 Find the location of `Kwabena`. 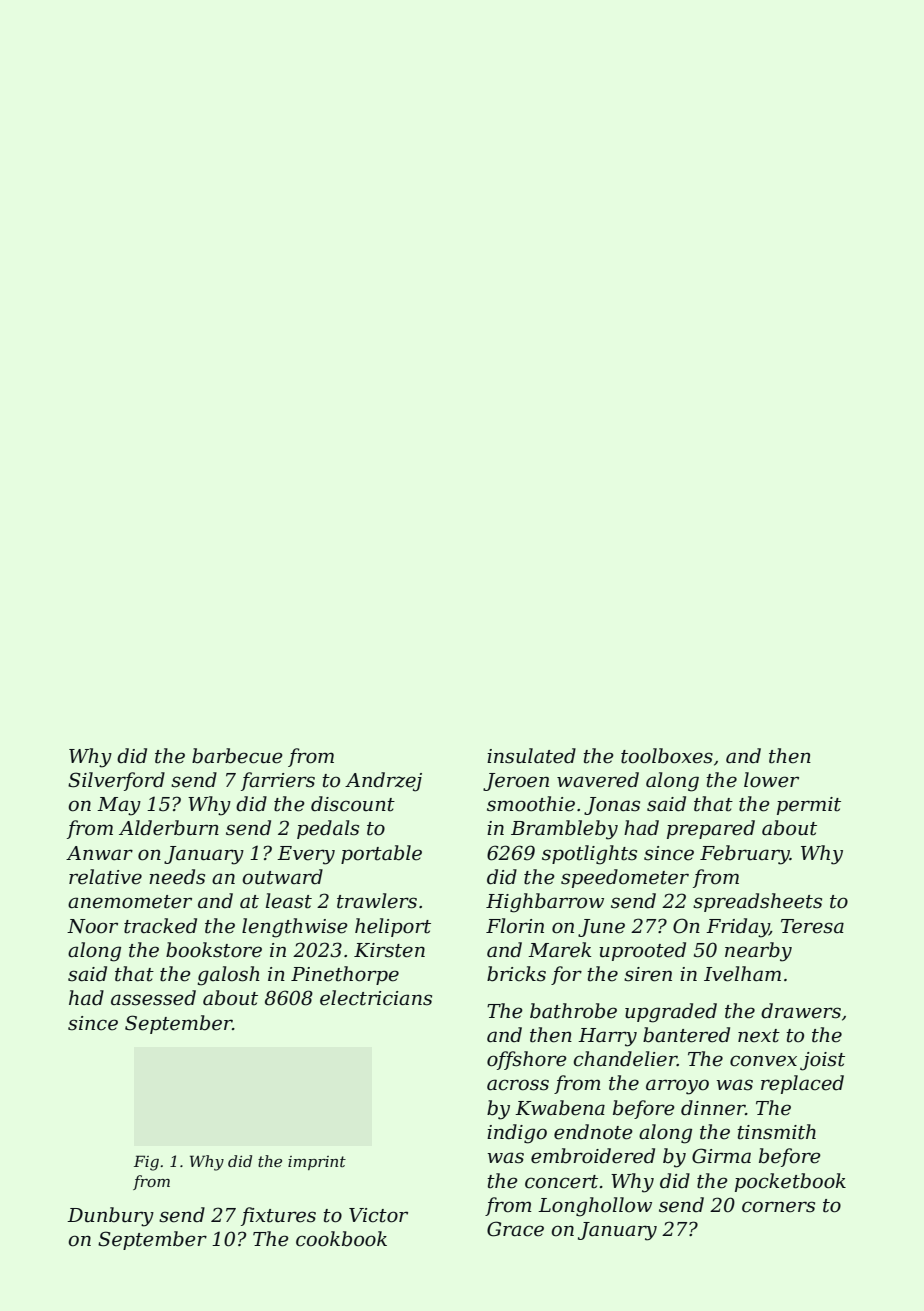

Kwabena is located at coordinates (560, 1108).
